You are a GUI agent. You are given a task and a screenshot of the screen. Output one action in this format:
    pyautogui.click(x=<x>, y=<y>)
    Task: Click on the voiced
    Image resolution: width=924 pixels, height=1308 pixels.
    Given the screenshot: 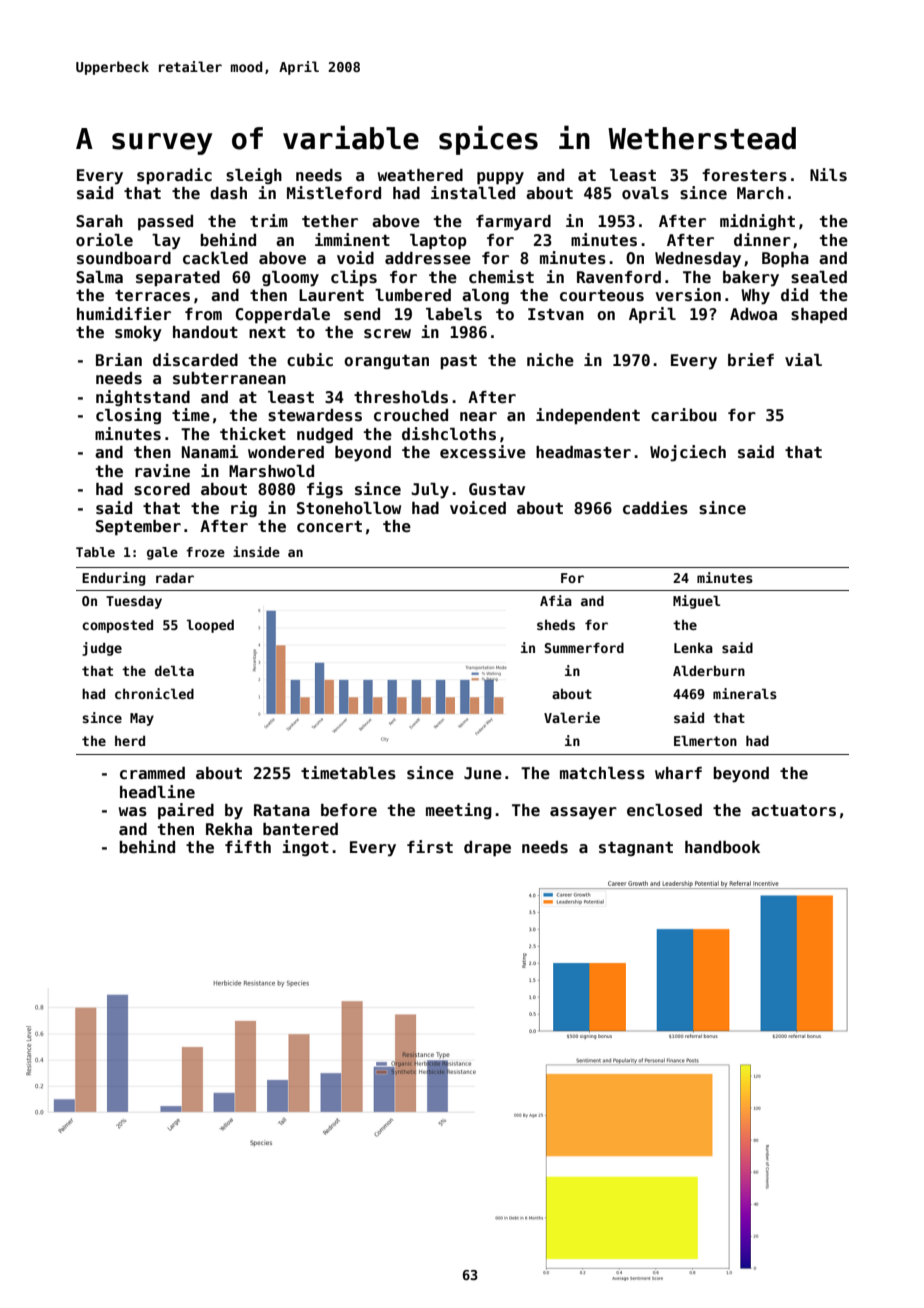 What is the action you would take?
    pyautogui.click(x=478, y=508)
